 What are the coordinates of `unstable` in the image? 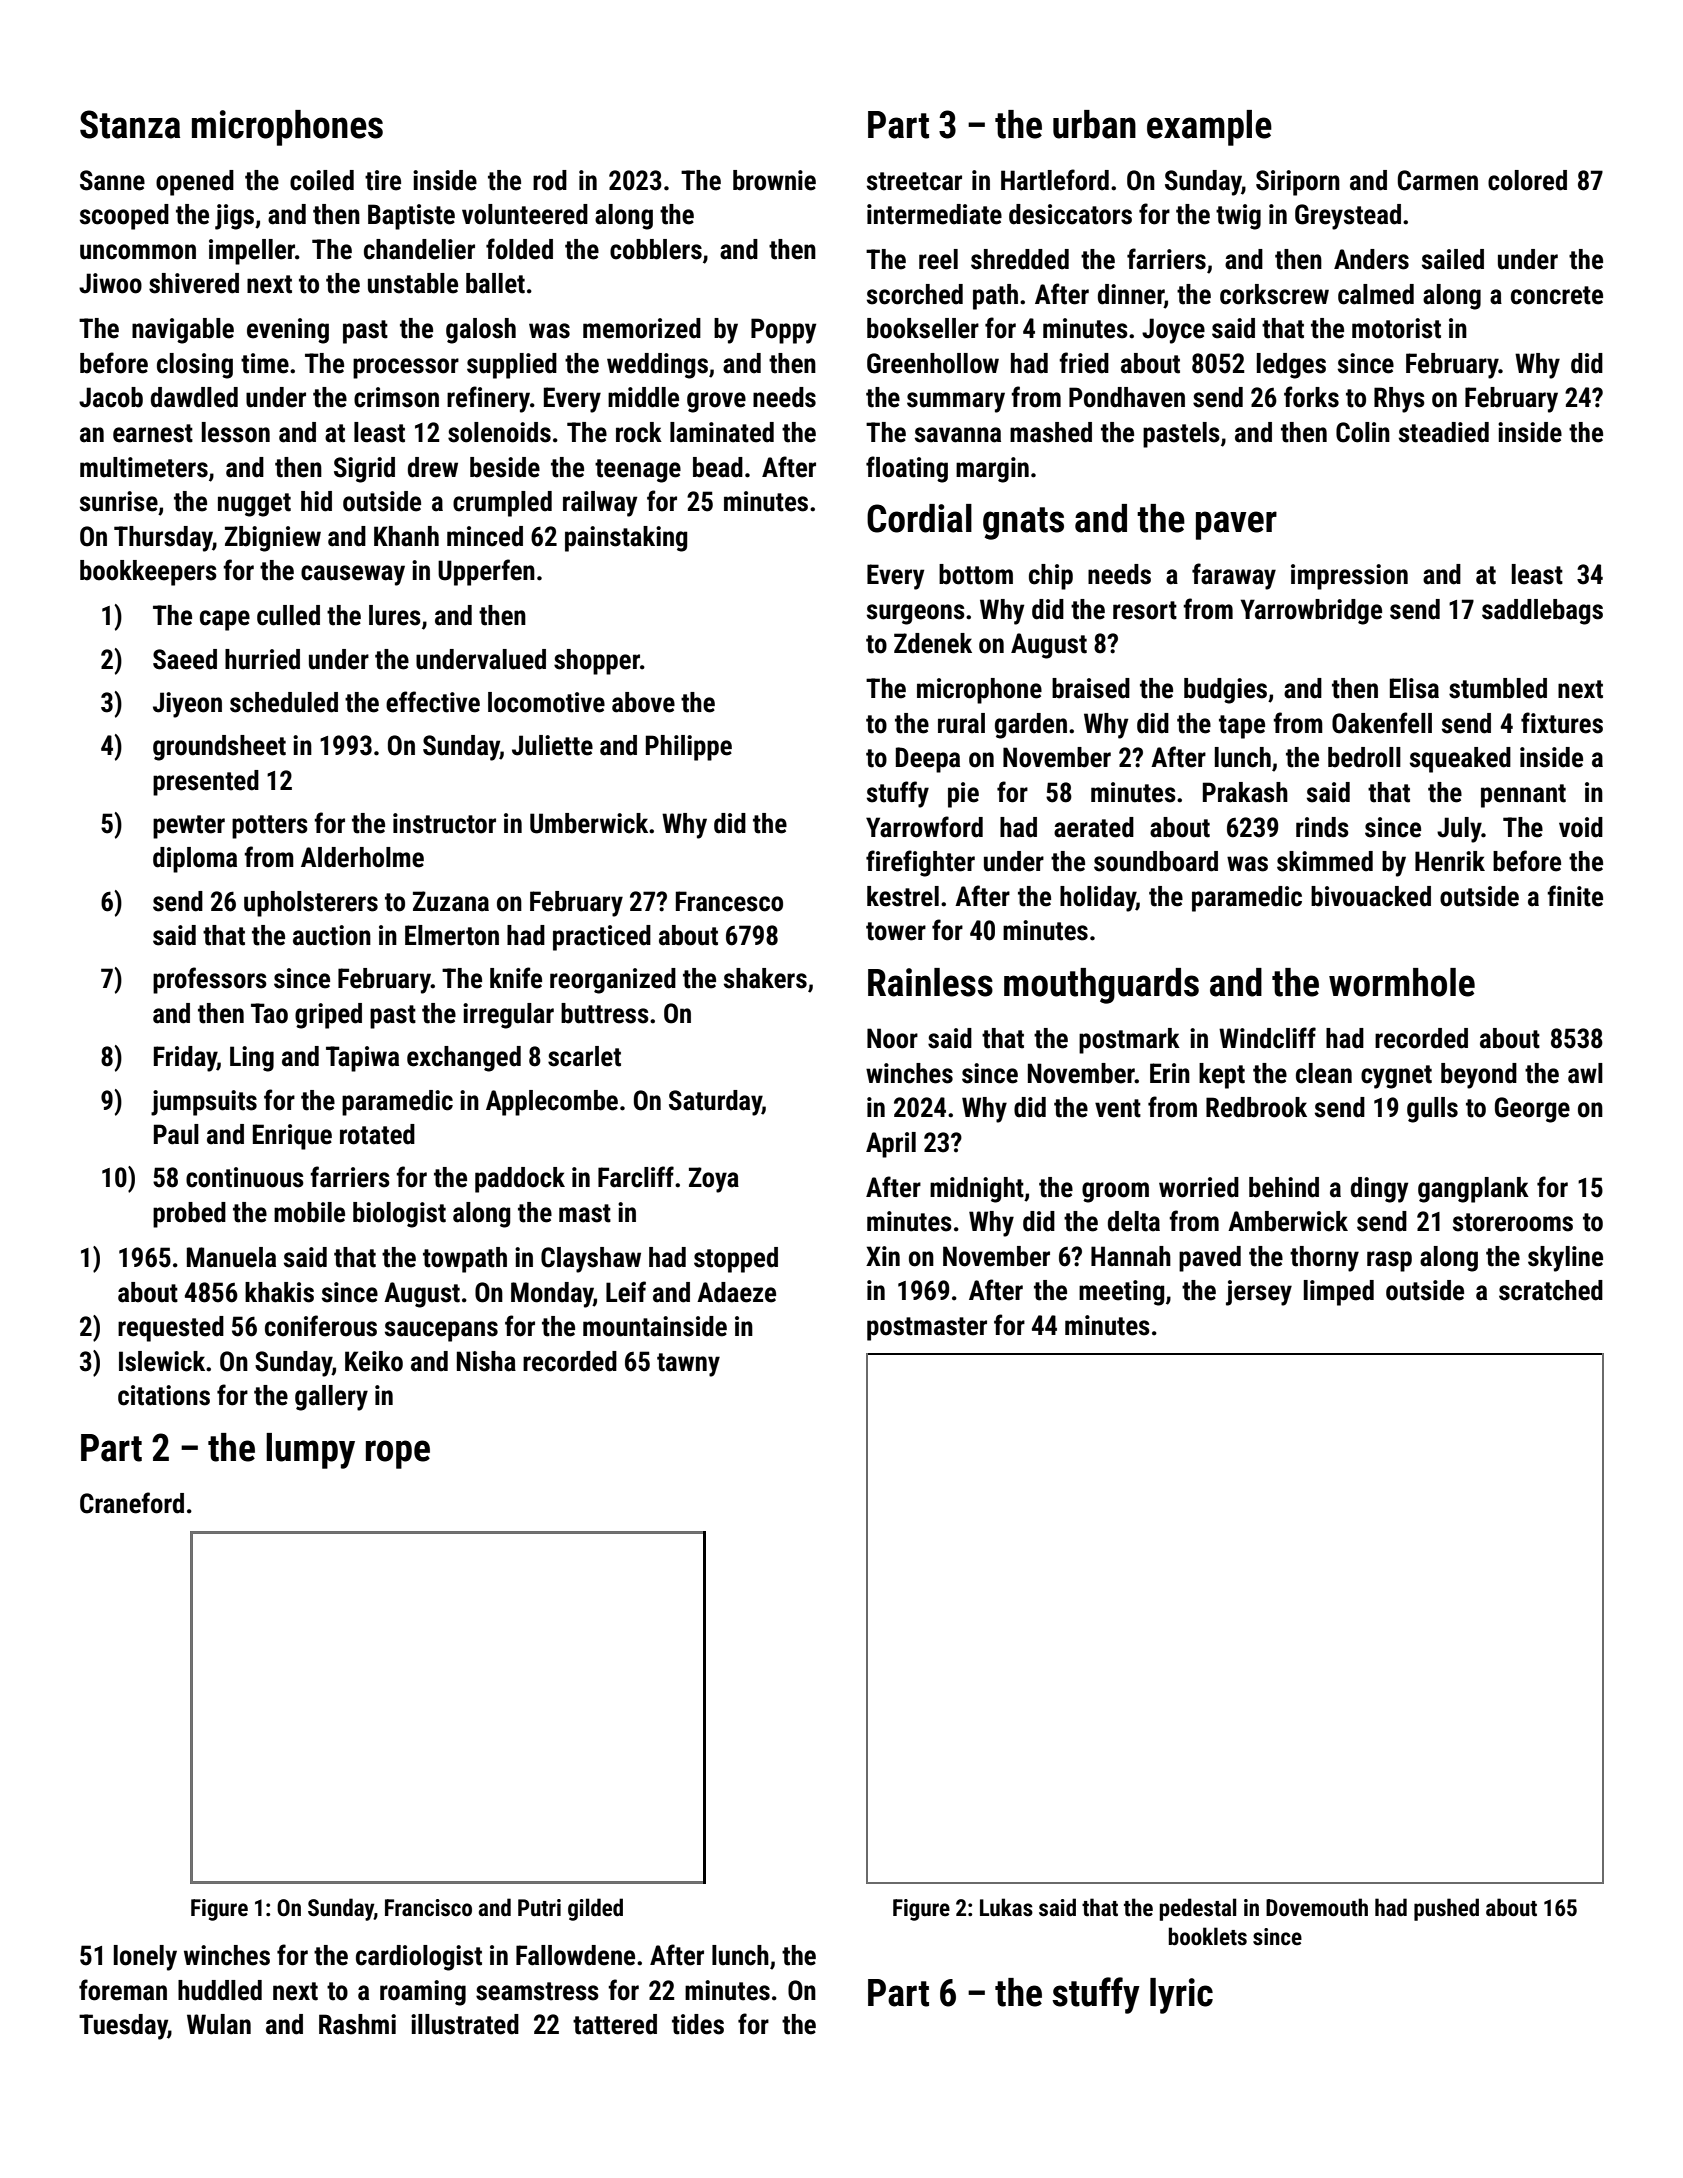 It's located at (413, 283).
